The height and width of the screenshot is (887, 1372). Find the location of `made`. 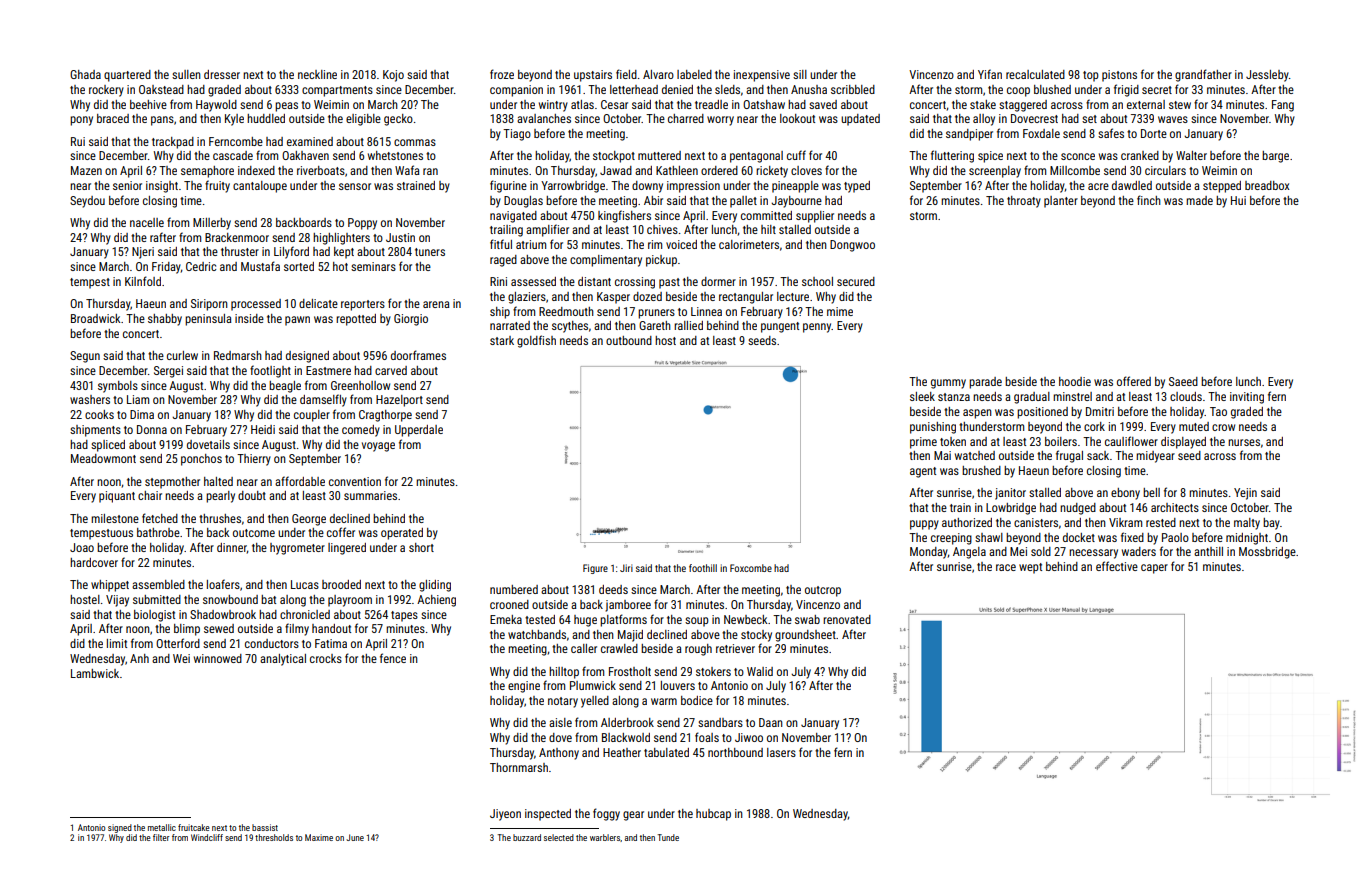

made is located at coordinates (1199, 200).
